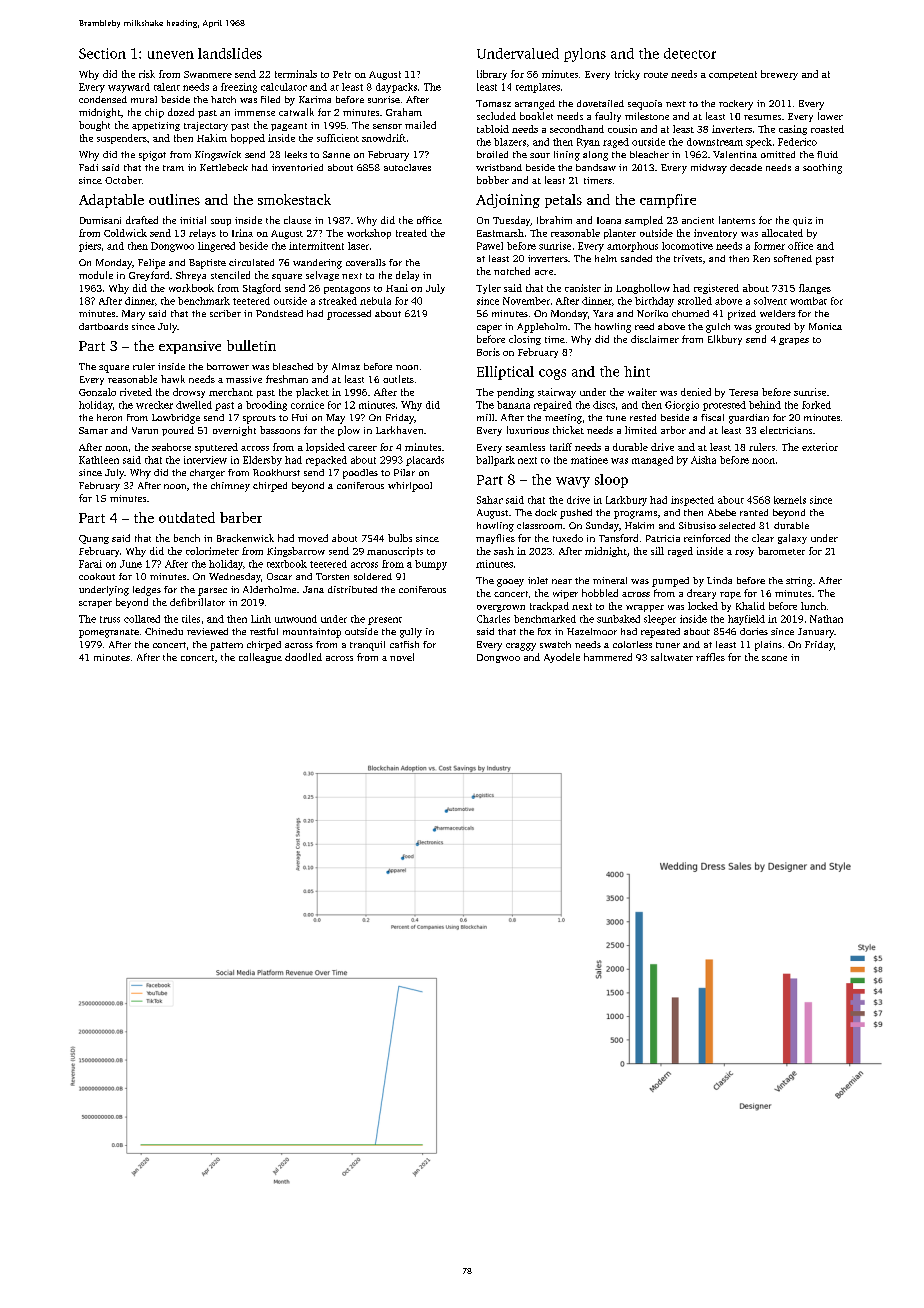 This screenshot has width=924, height=1308. What do you see at coordinates (207, 264) in the screenshot?
I see `Baptiste` at bounding box center [207, 264].
